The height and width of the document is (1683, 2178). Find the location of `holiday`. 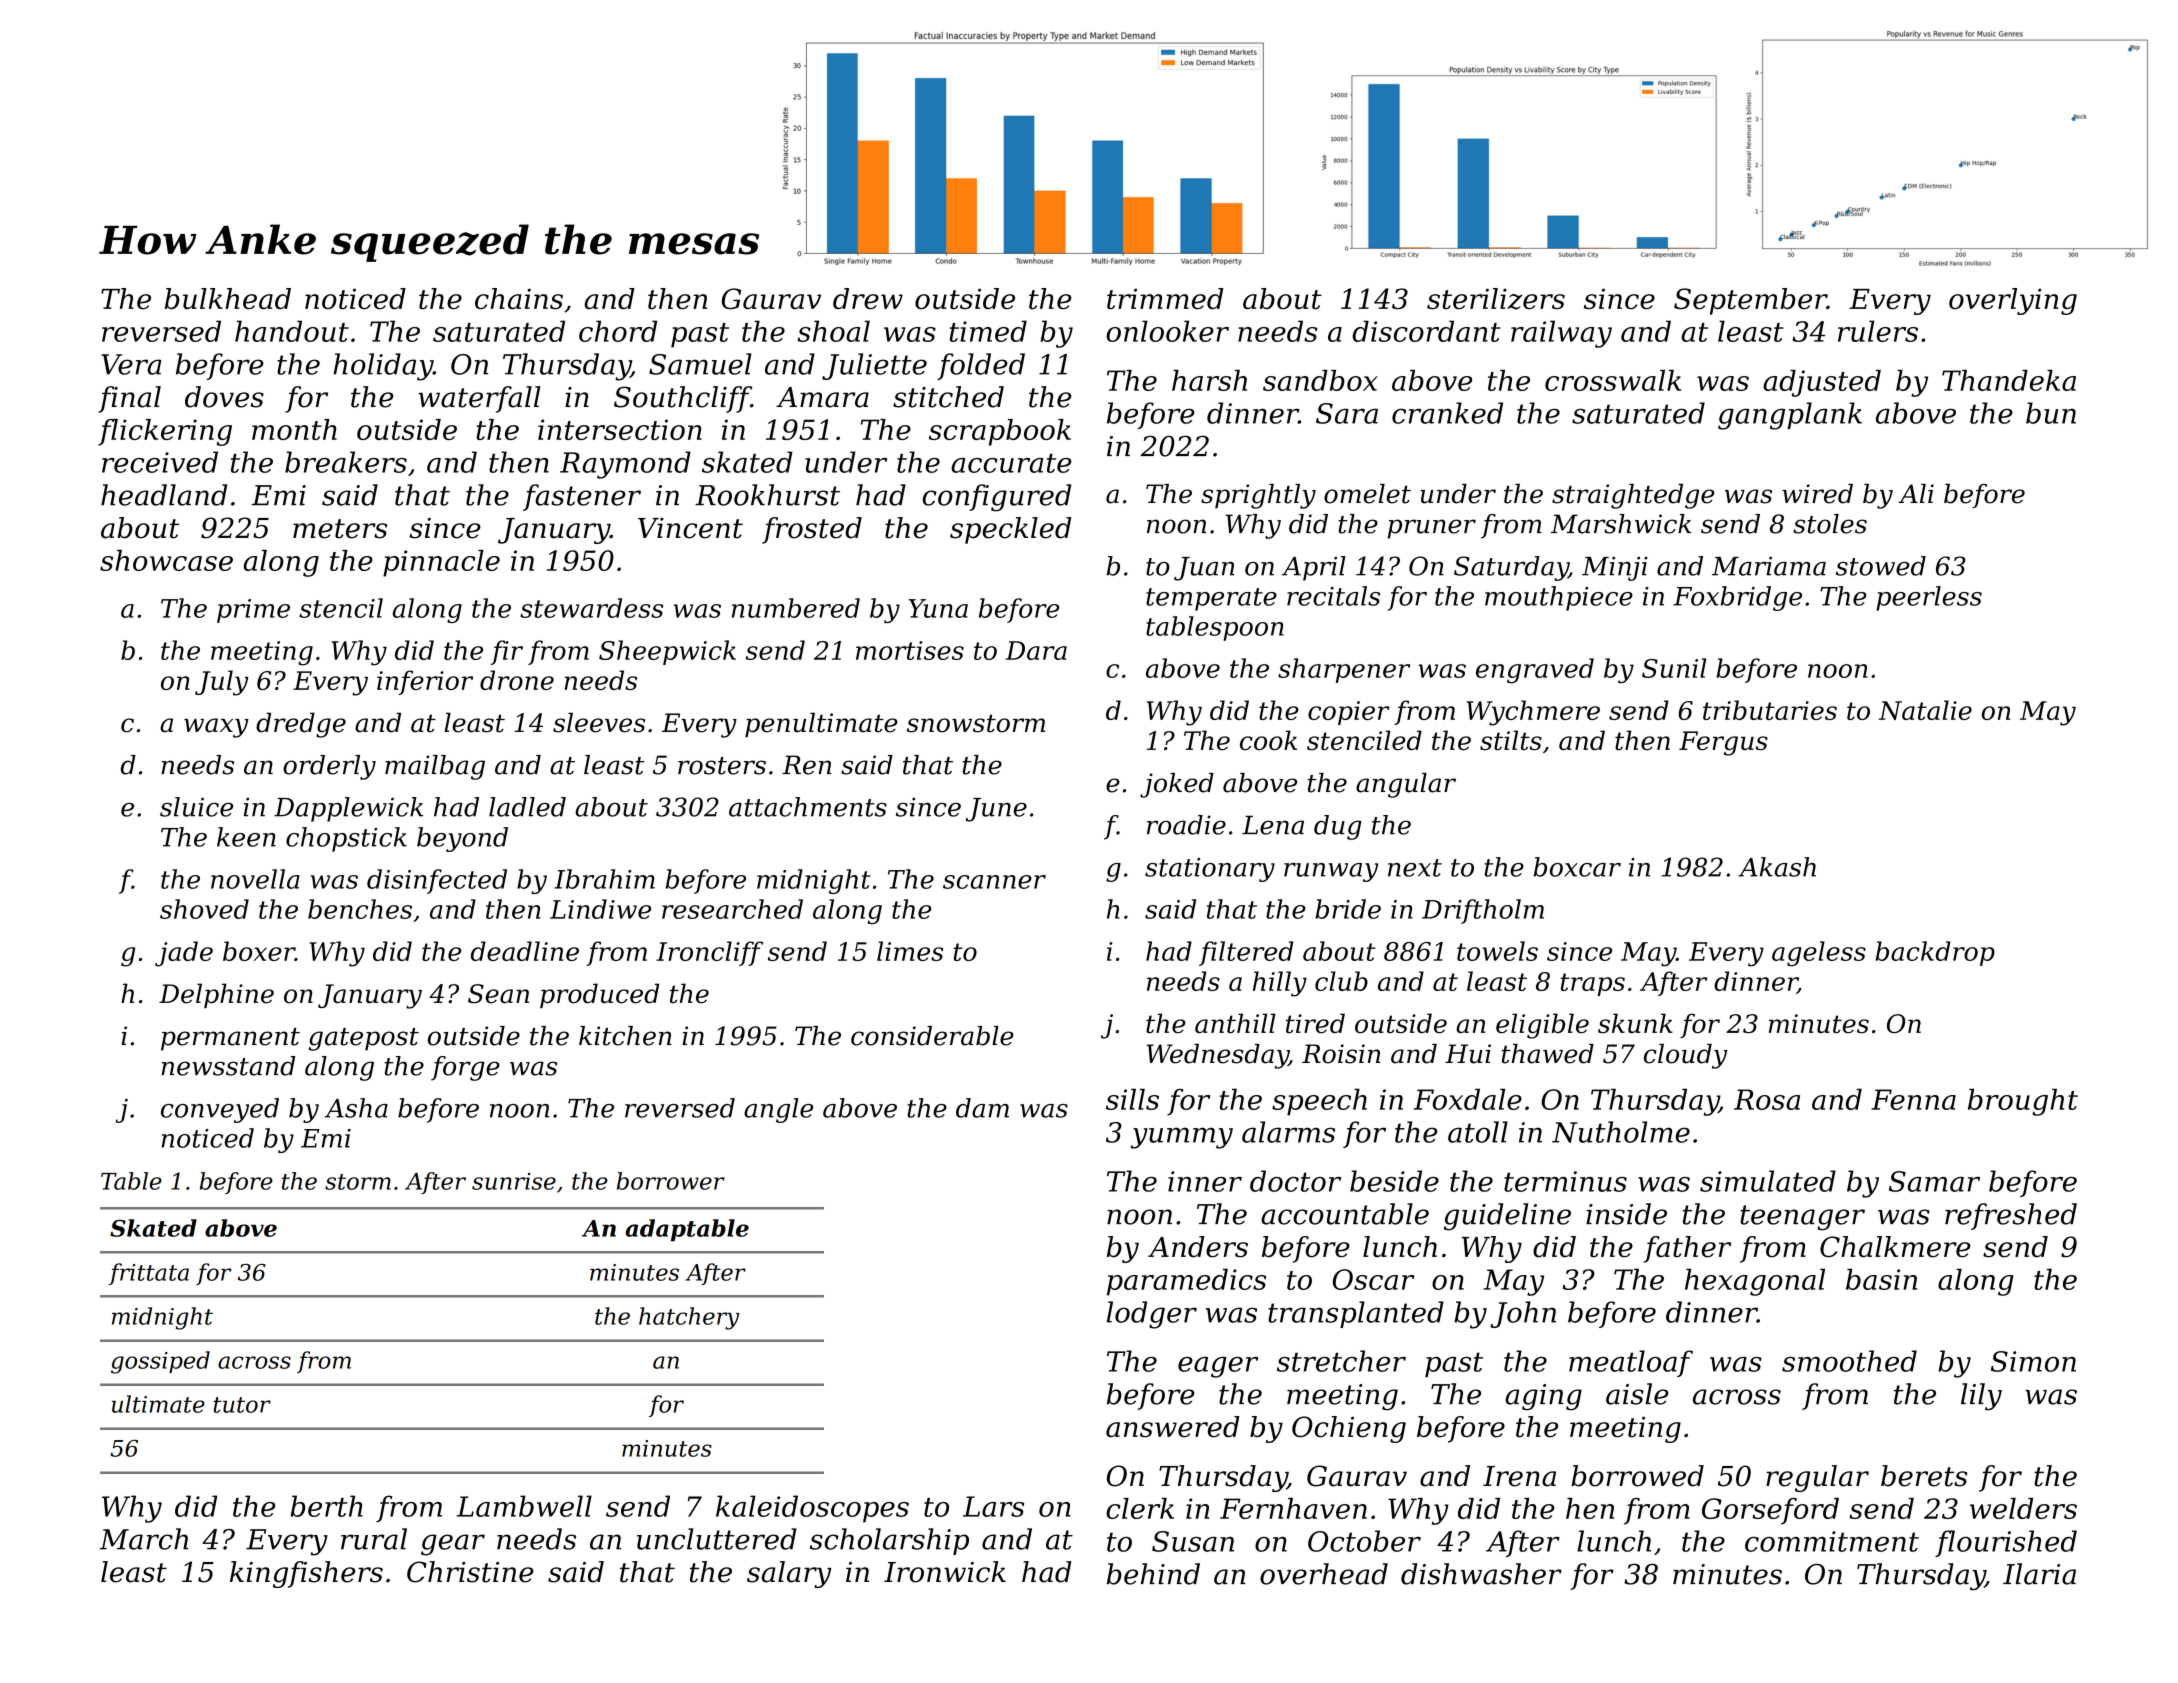

holiday is located at coordinates (383, 367).
